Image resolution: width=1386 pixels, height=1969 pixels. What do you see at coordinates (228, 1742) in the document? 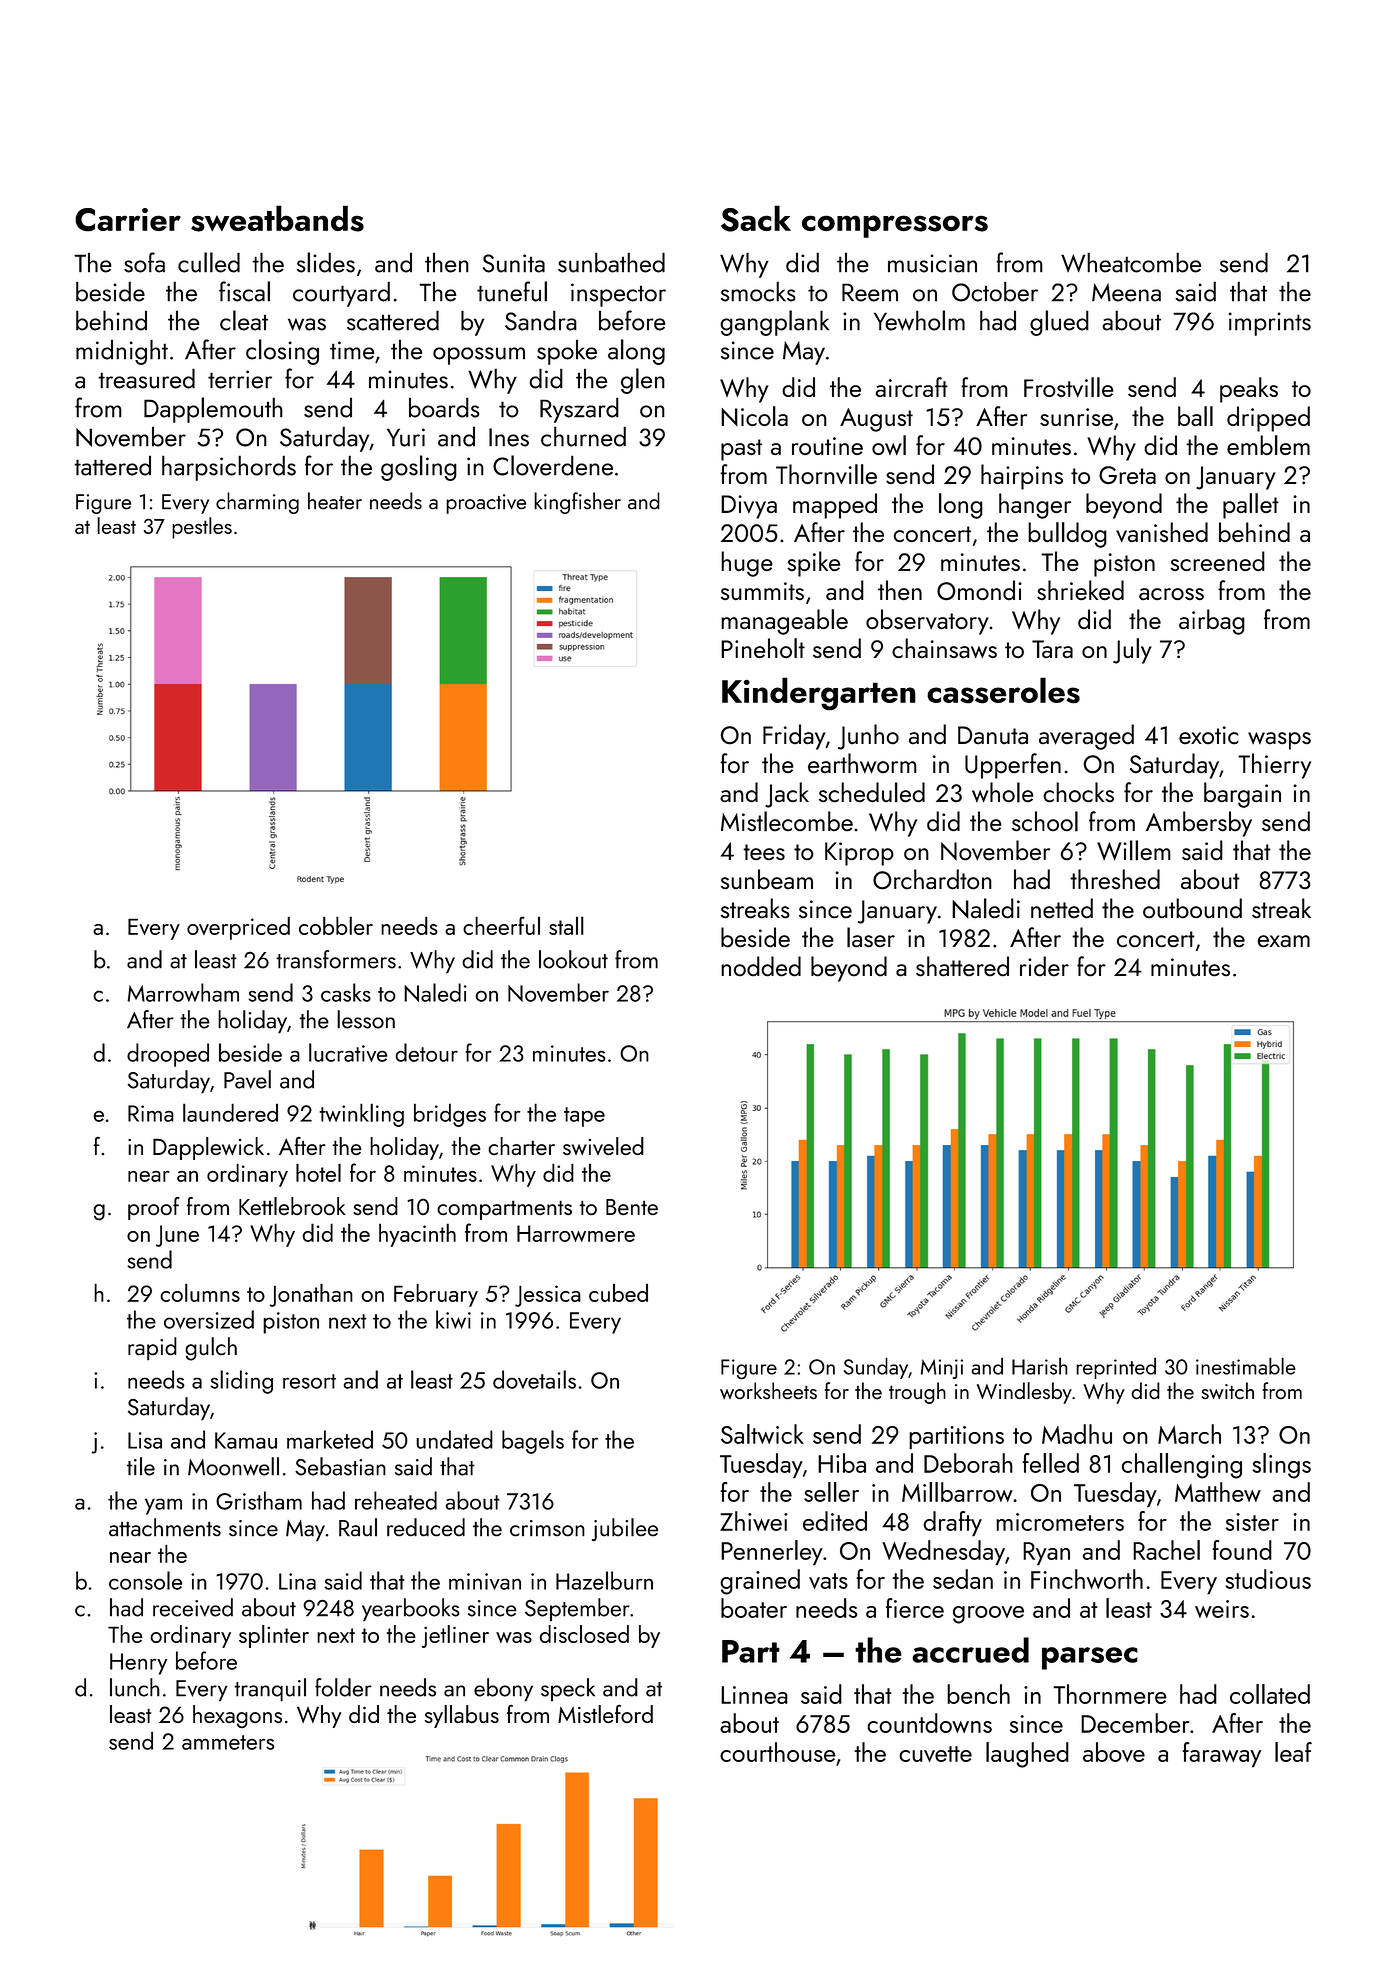
I see `ammeters` at bounding box center [228, 1742].
